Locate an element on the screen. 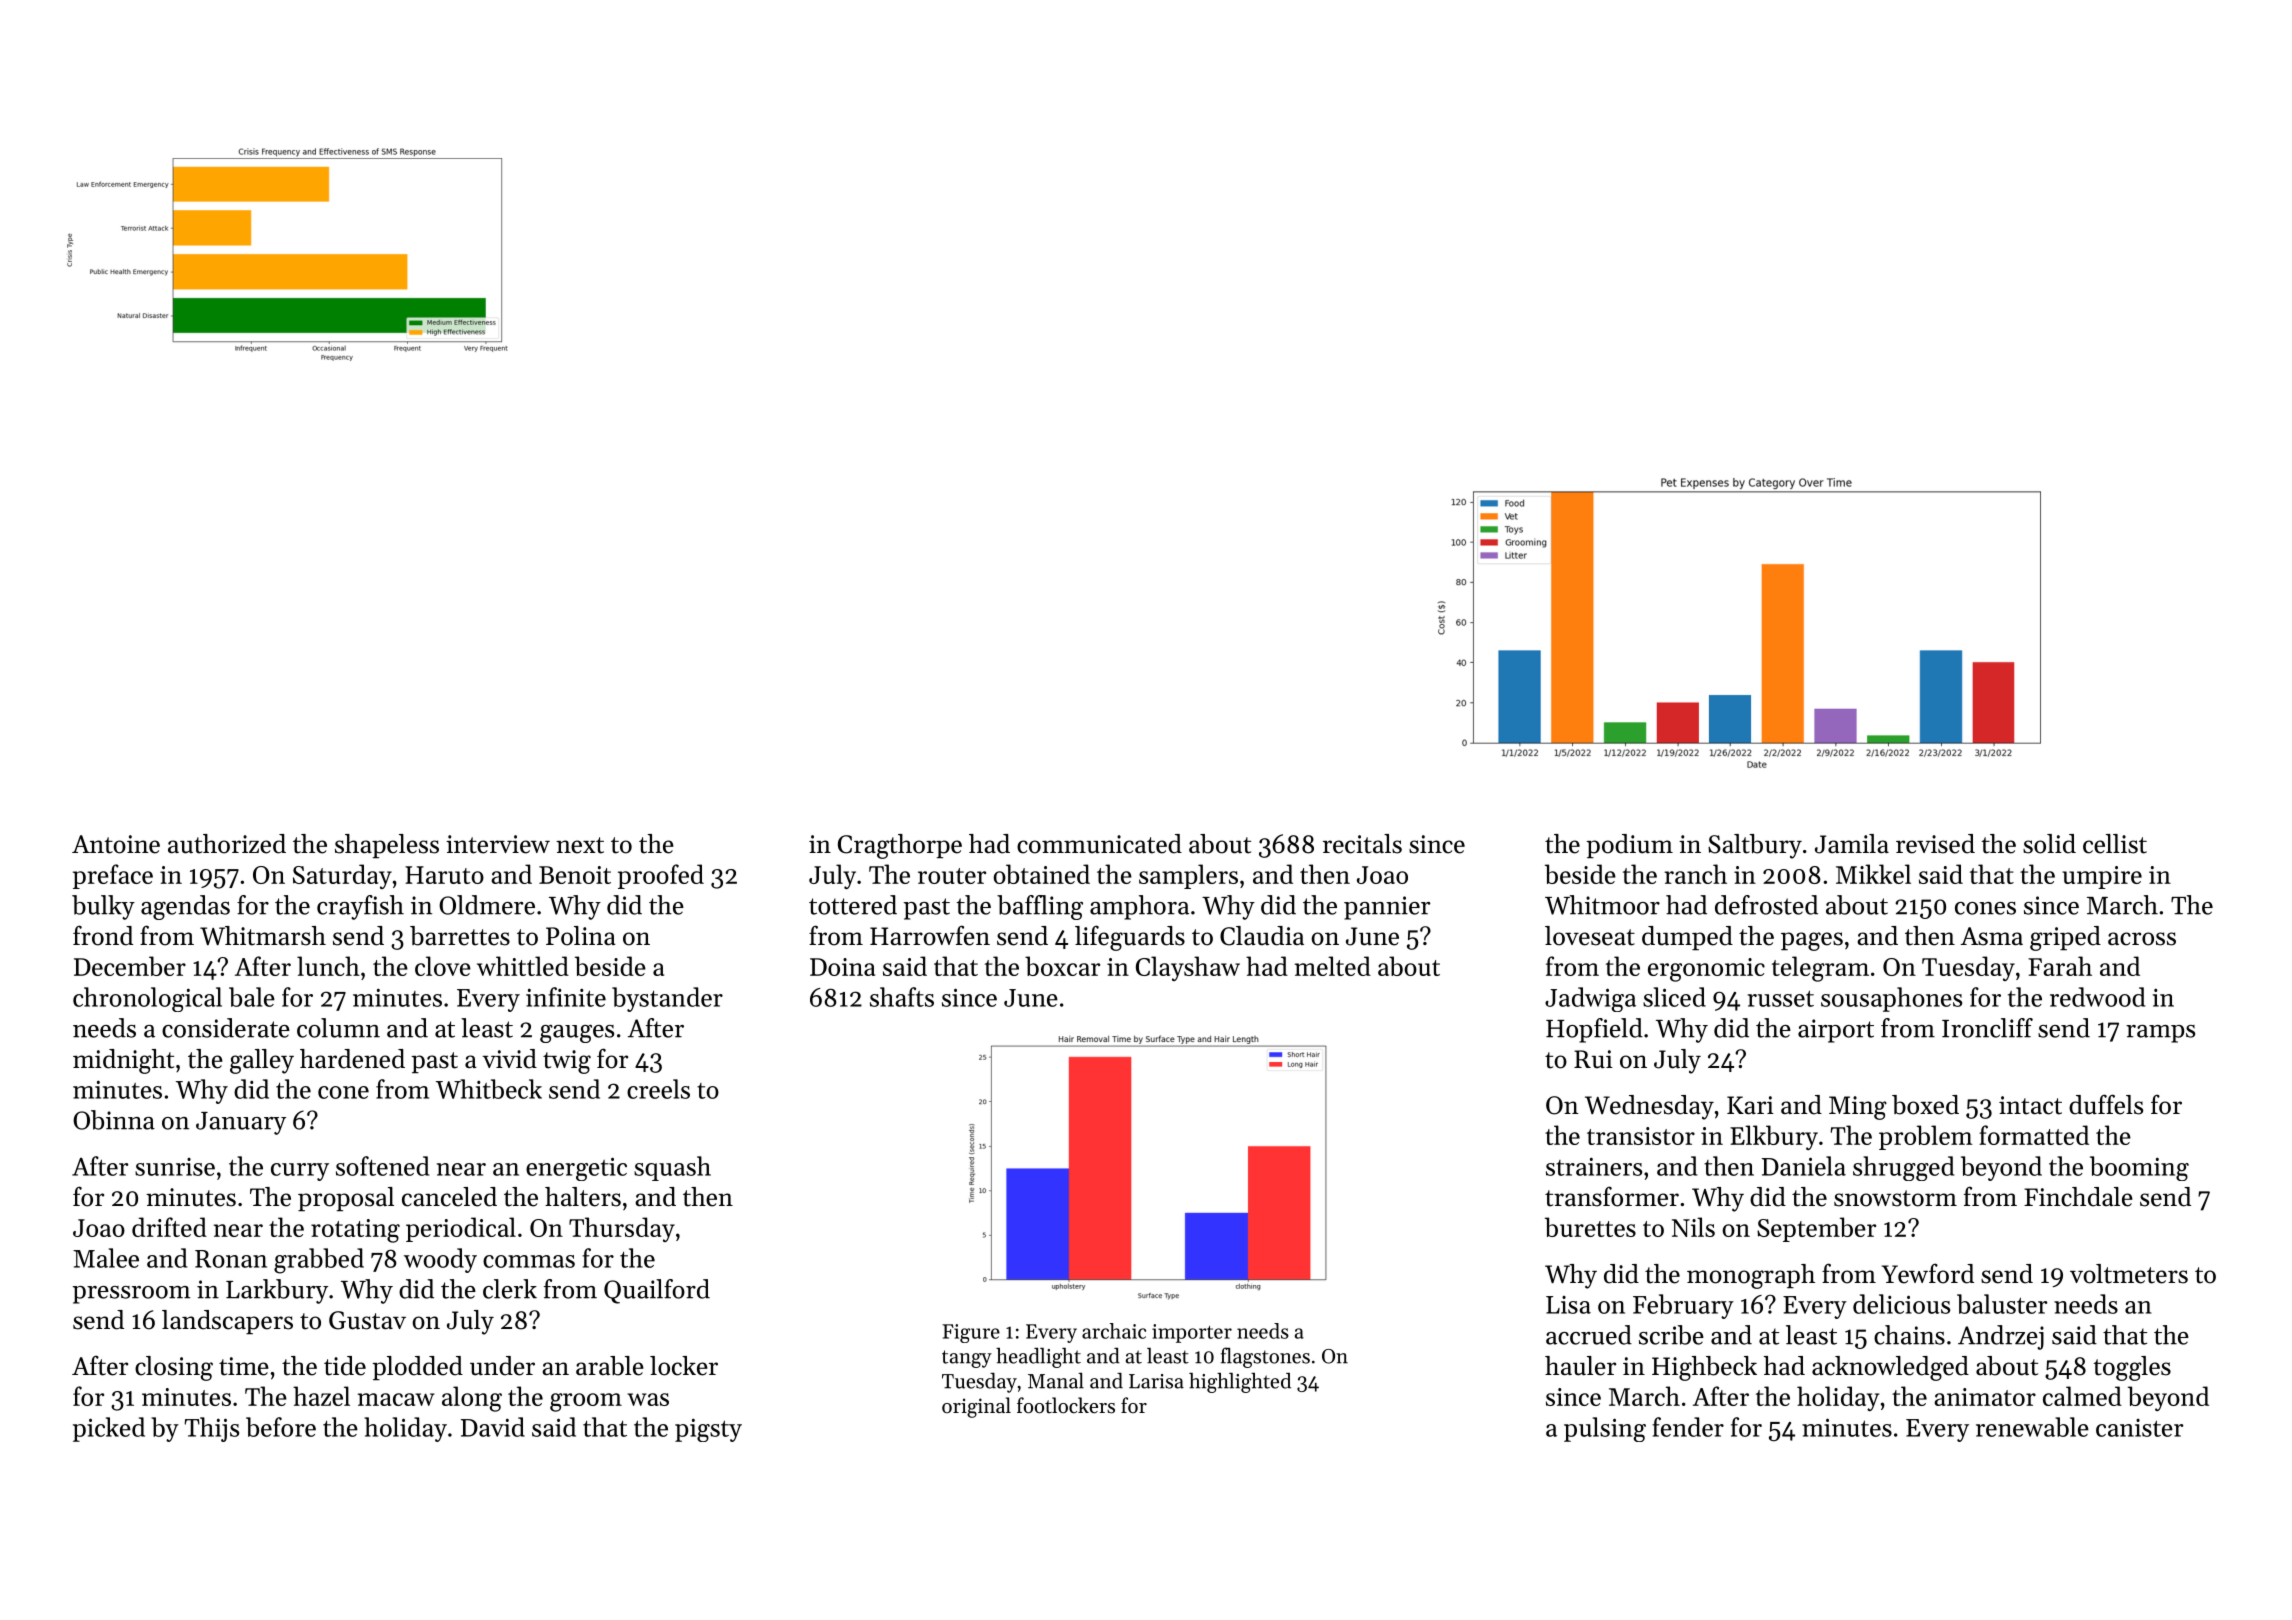  Polina is located at coordinates (581, 936).
